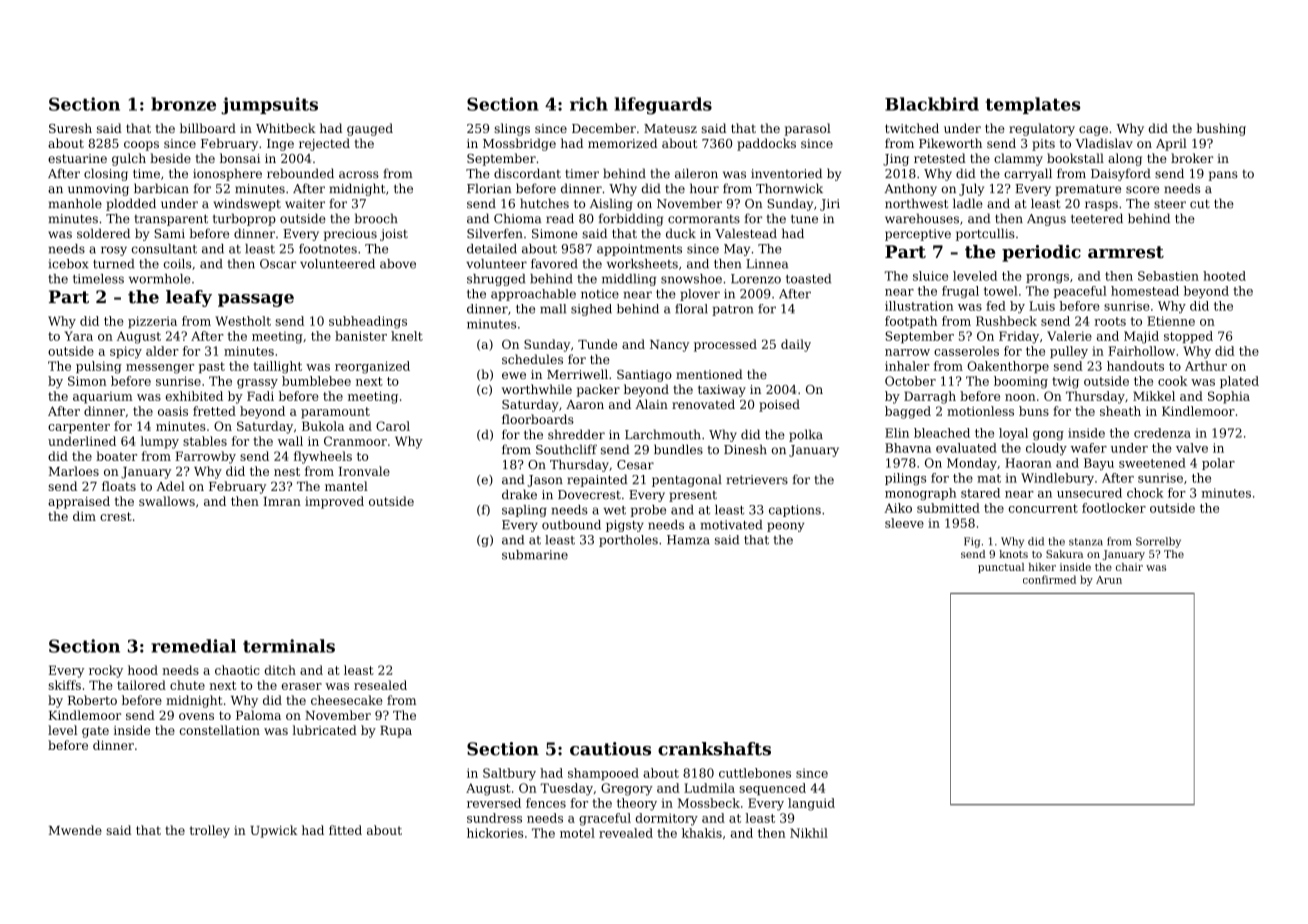 Image resolution: width=1308 pixels, height=924 pixels. Describe the element at coordinates (737, 250) in the image. I see `May` at that location.
